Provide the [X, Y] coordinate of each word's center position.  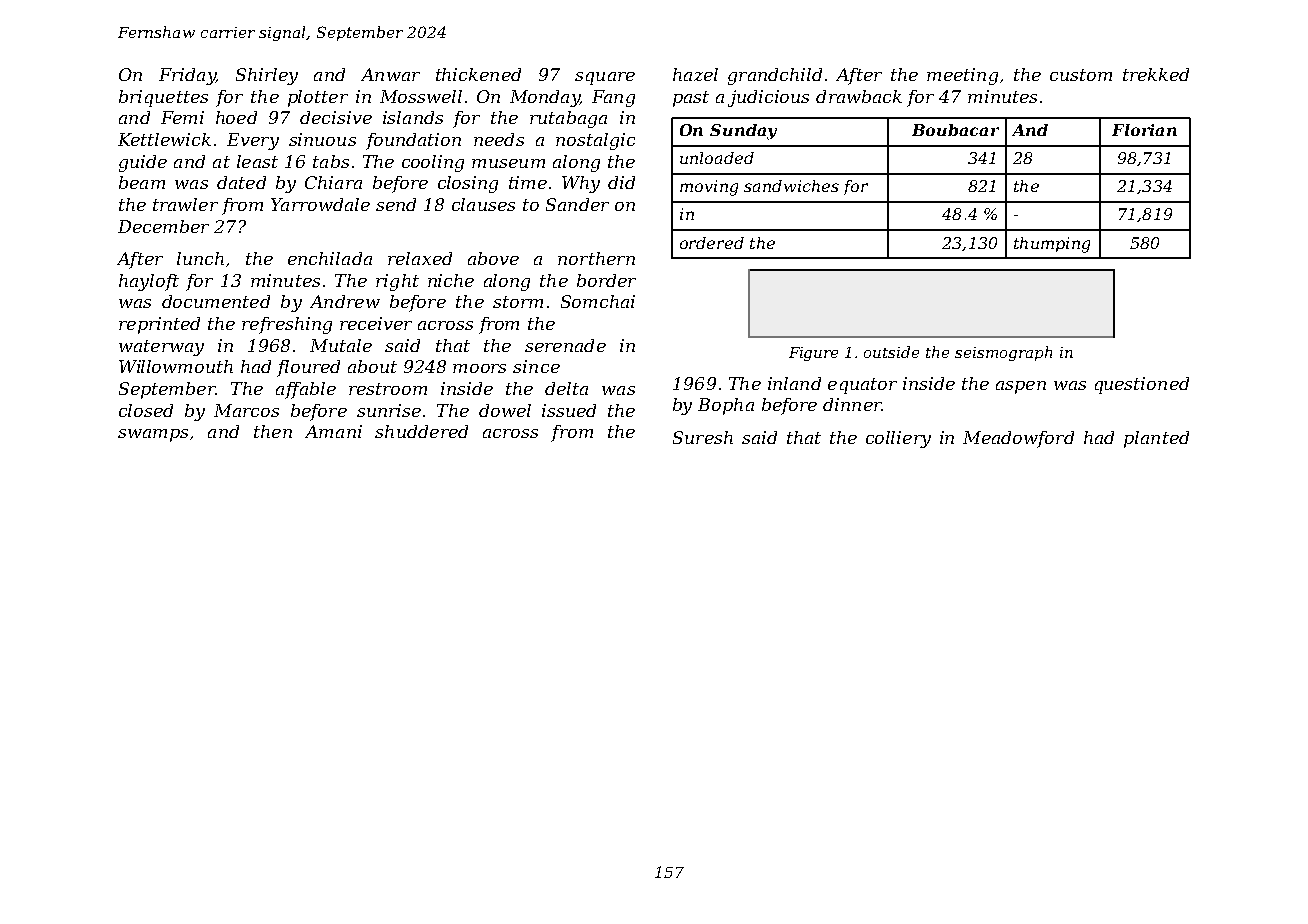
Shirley [267, 76]
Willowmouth [176, 366]
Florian [1144, 130]
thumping [1052, 245]
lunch [200, 258]
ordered [712, 243]
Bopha [726, 406]
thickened [478, 74]
